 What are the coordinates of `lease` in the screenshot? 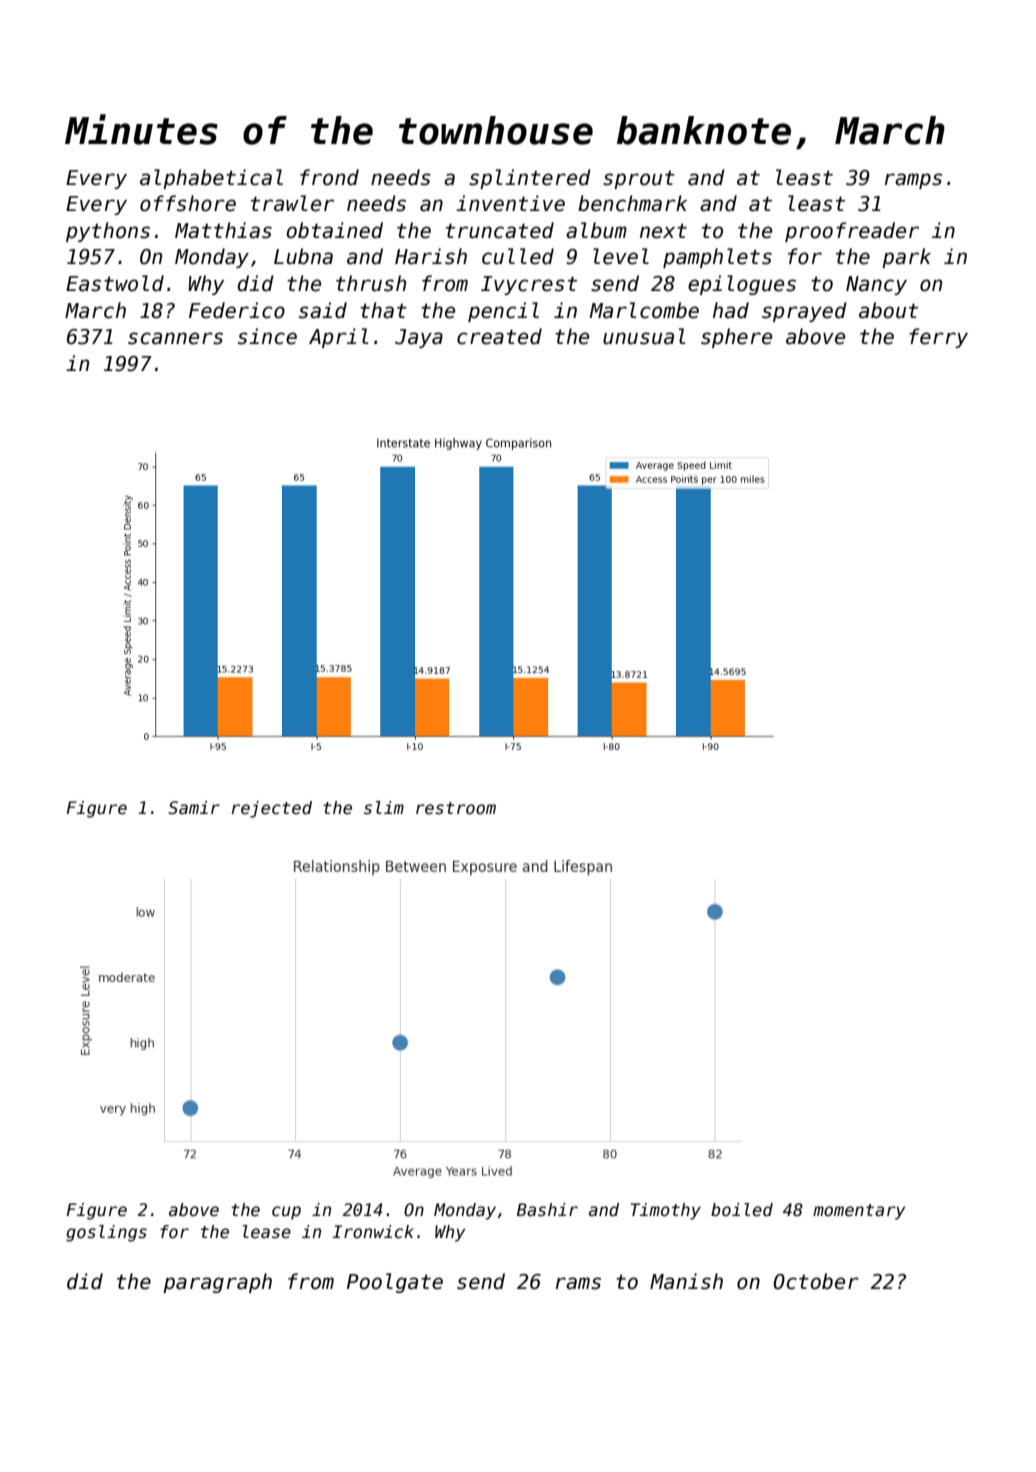 It's located at (267, 1232).
